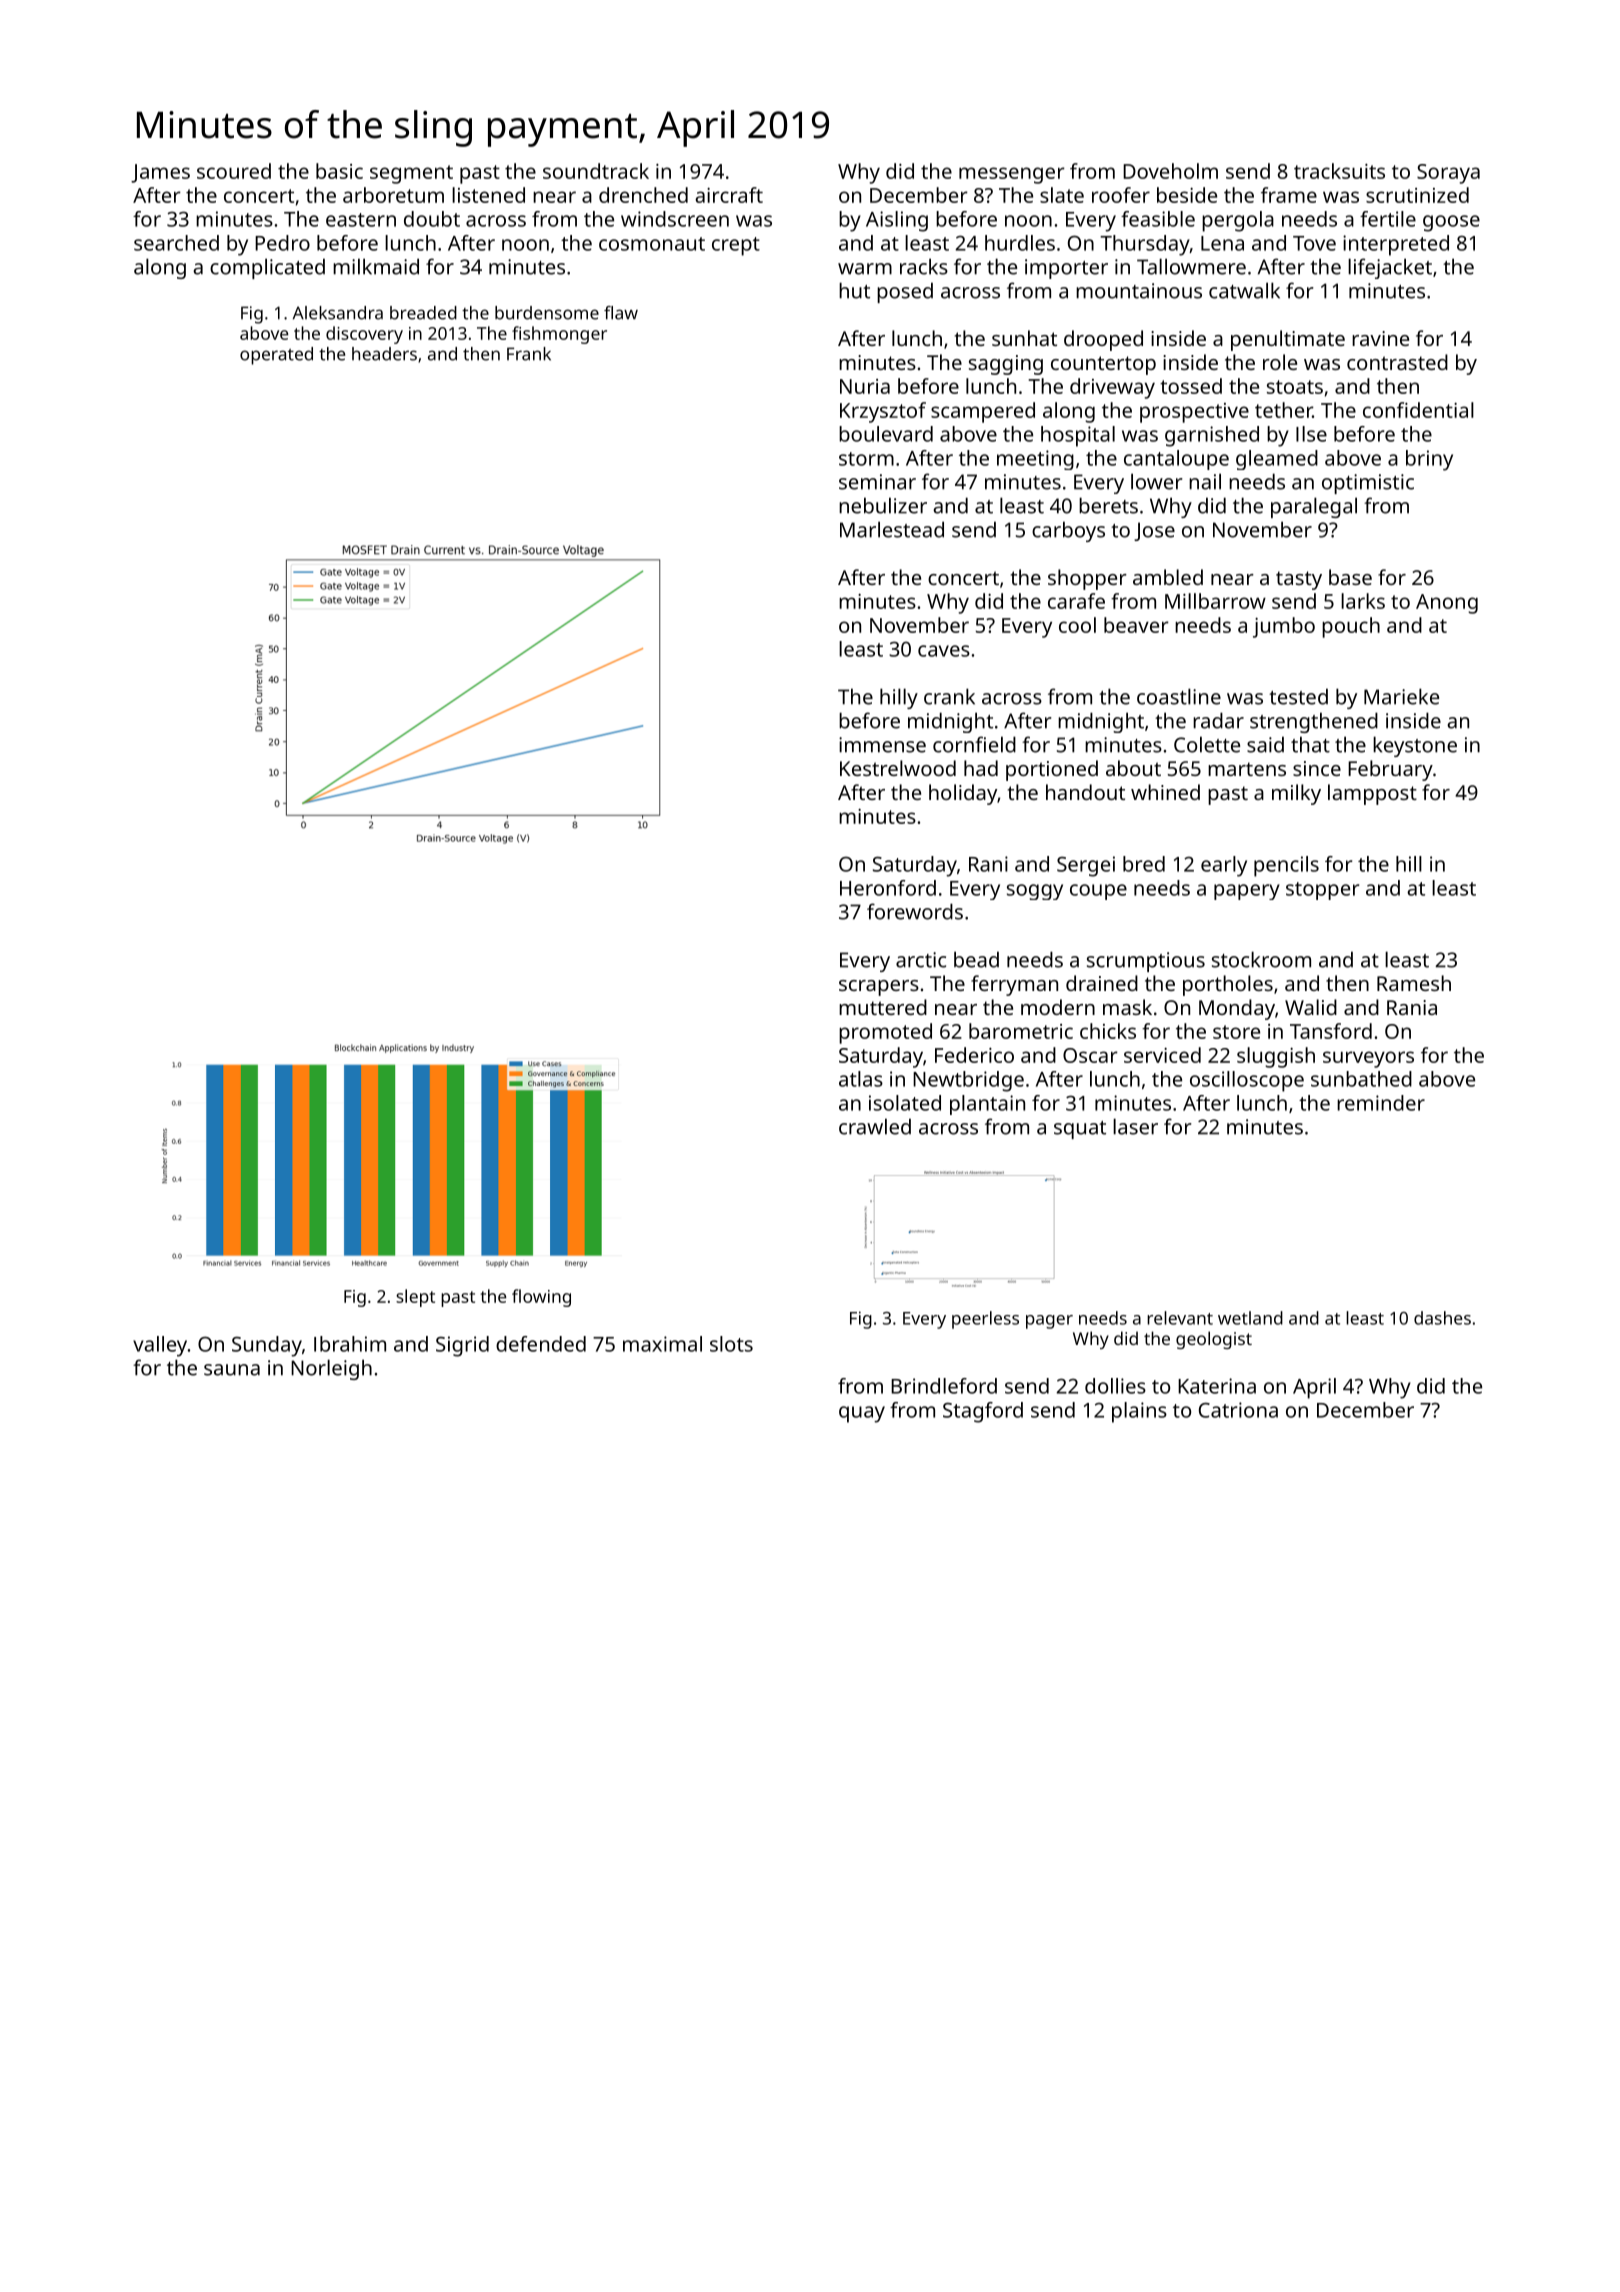  Describe the element at coordinates (862, 1414) in the screenshot. I see `quay` at that location.
